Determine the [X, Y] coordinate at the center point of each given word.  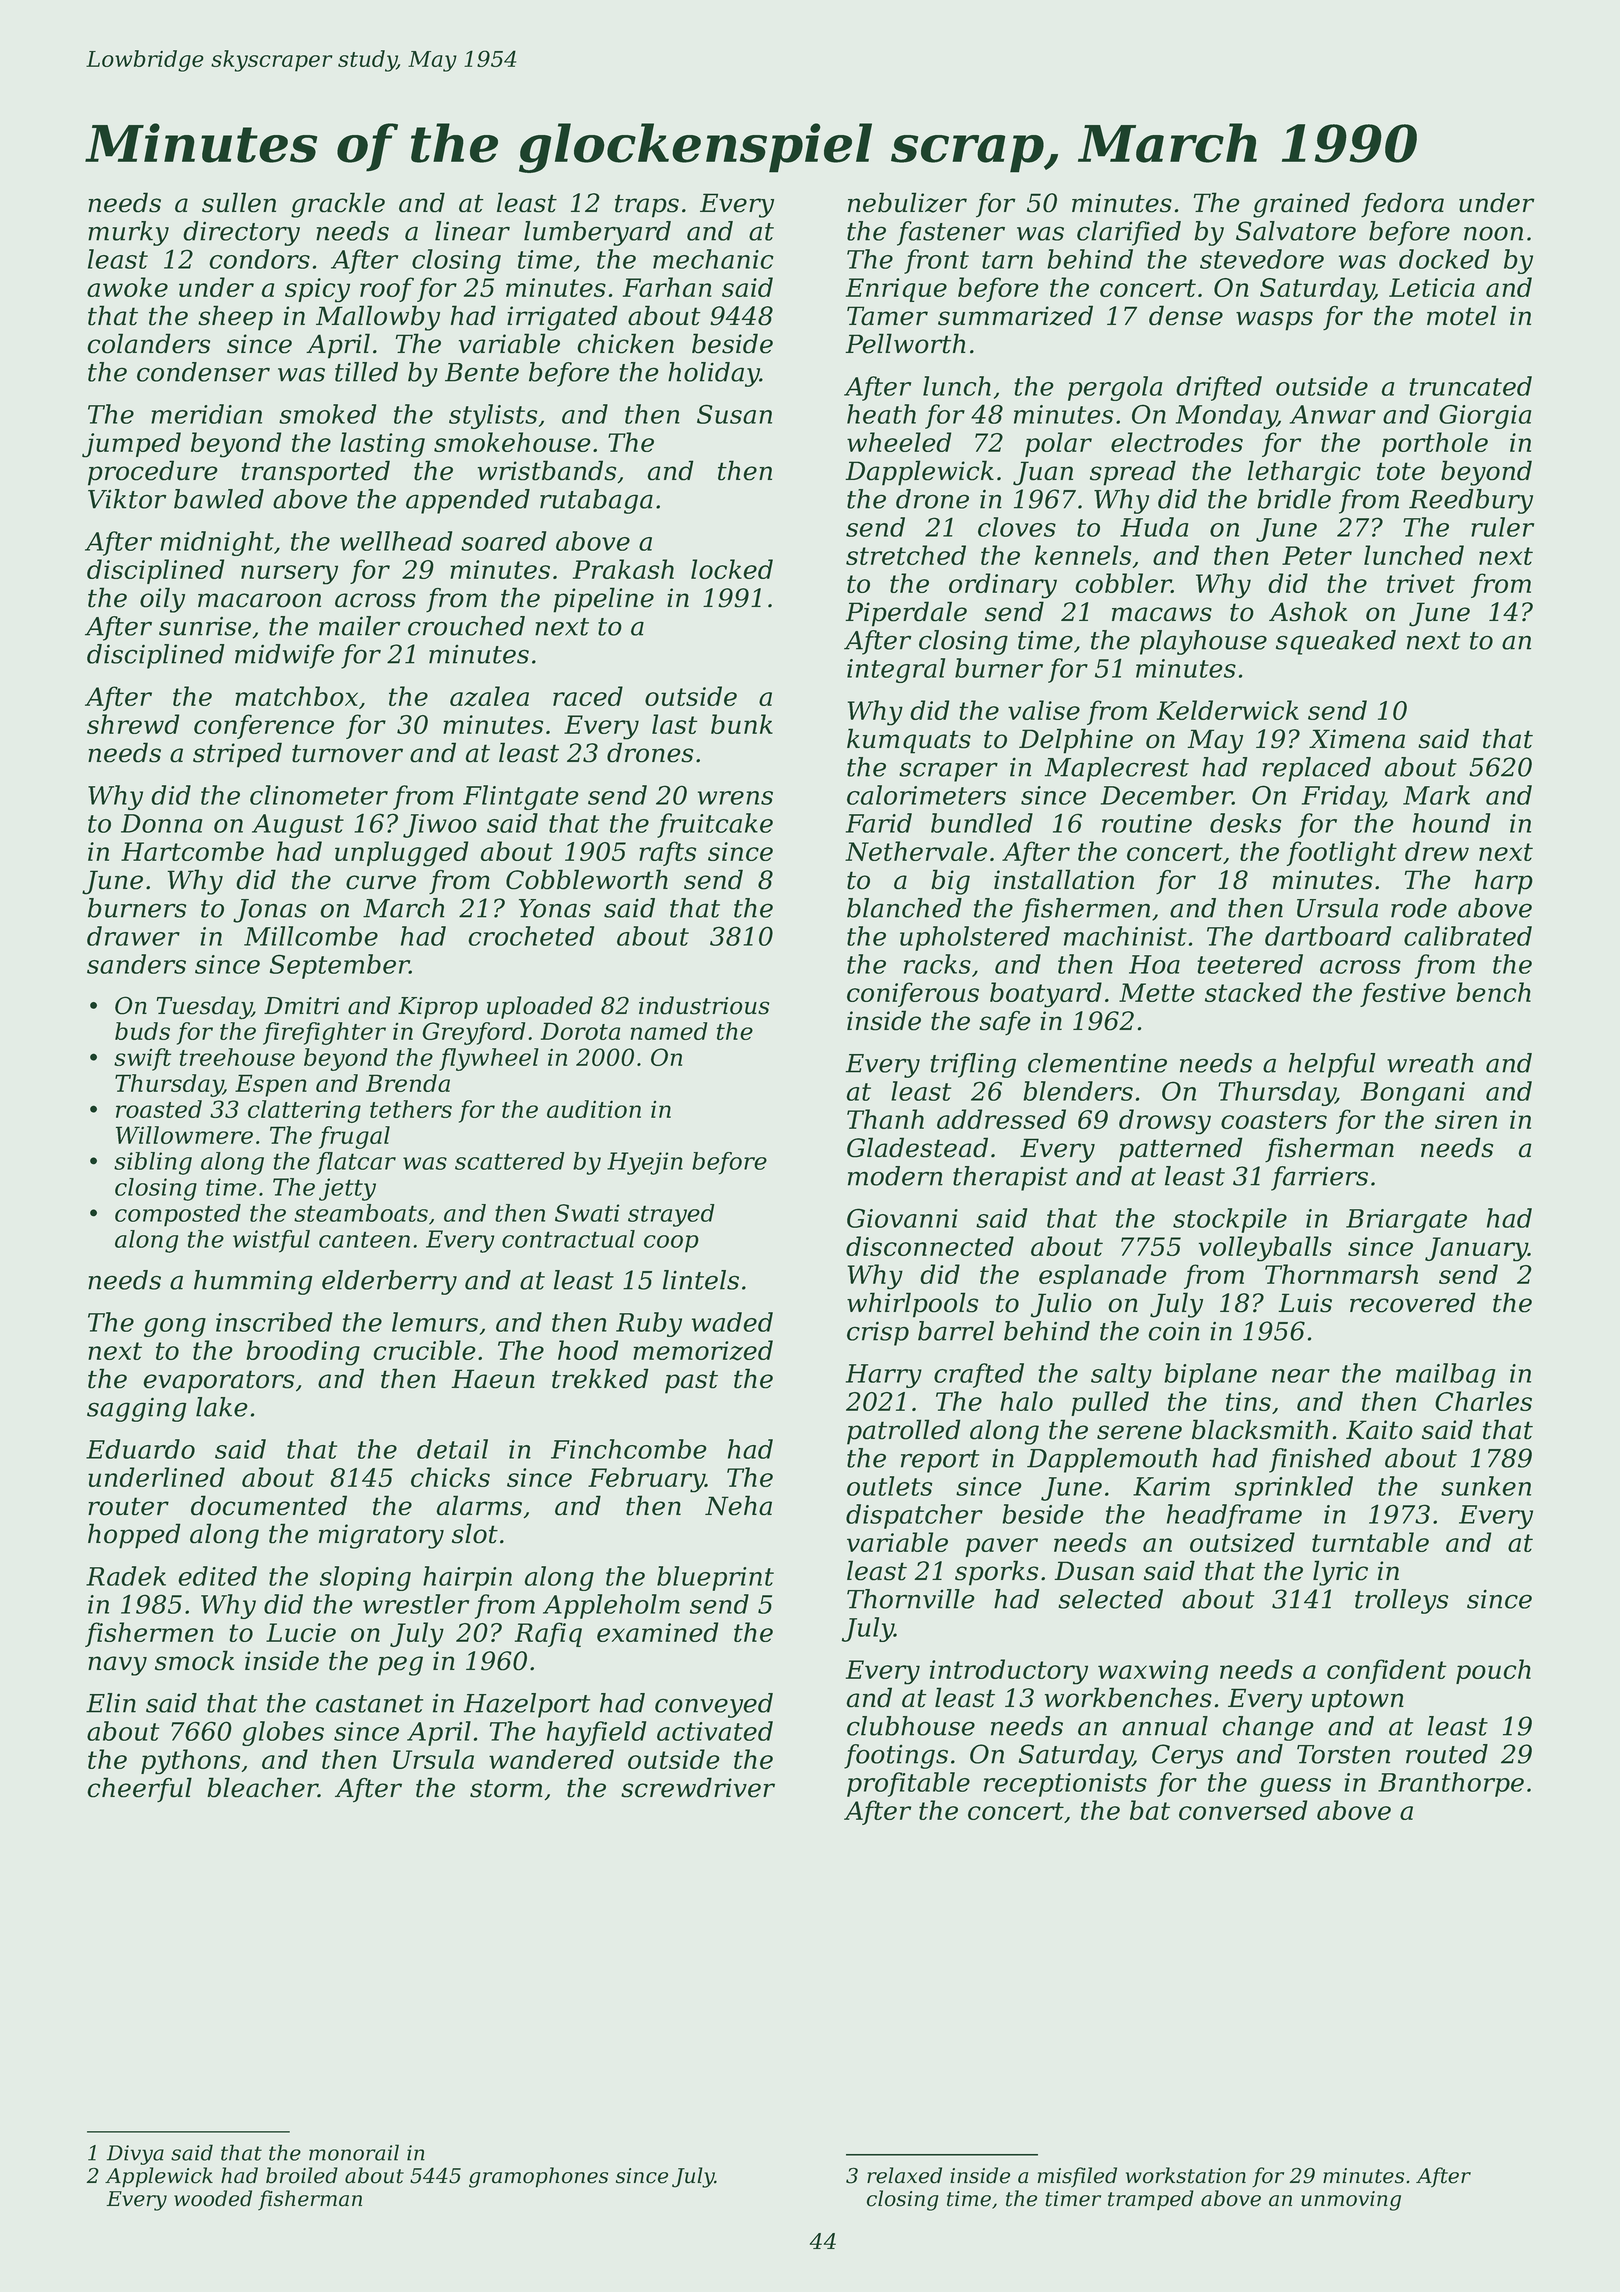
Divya [135, 2155]
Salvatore [1296, 231]
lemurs [435, 1322]
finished [1320, 1460]
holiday [714, 374]
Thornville [911, 1599]
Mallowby [378, 318]
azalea [489, 696]
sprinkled [1294, 1488]
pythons [190, 1762]
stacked [1253, 992]
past [691, 1382]
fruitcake [715, 825]
